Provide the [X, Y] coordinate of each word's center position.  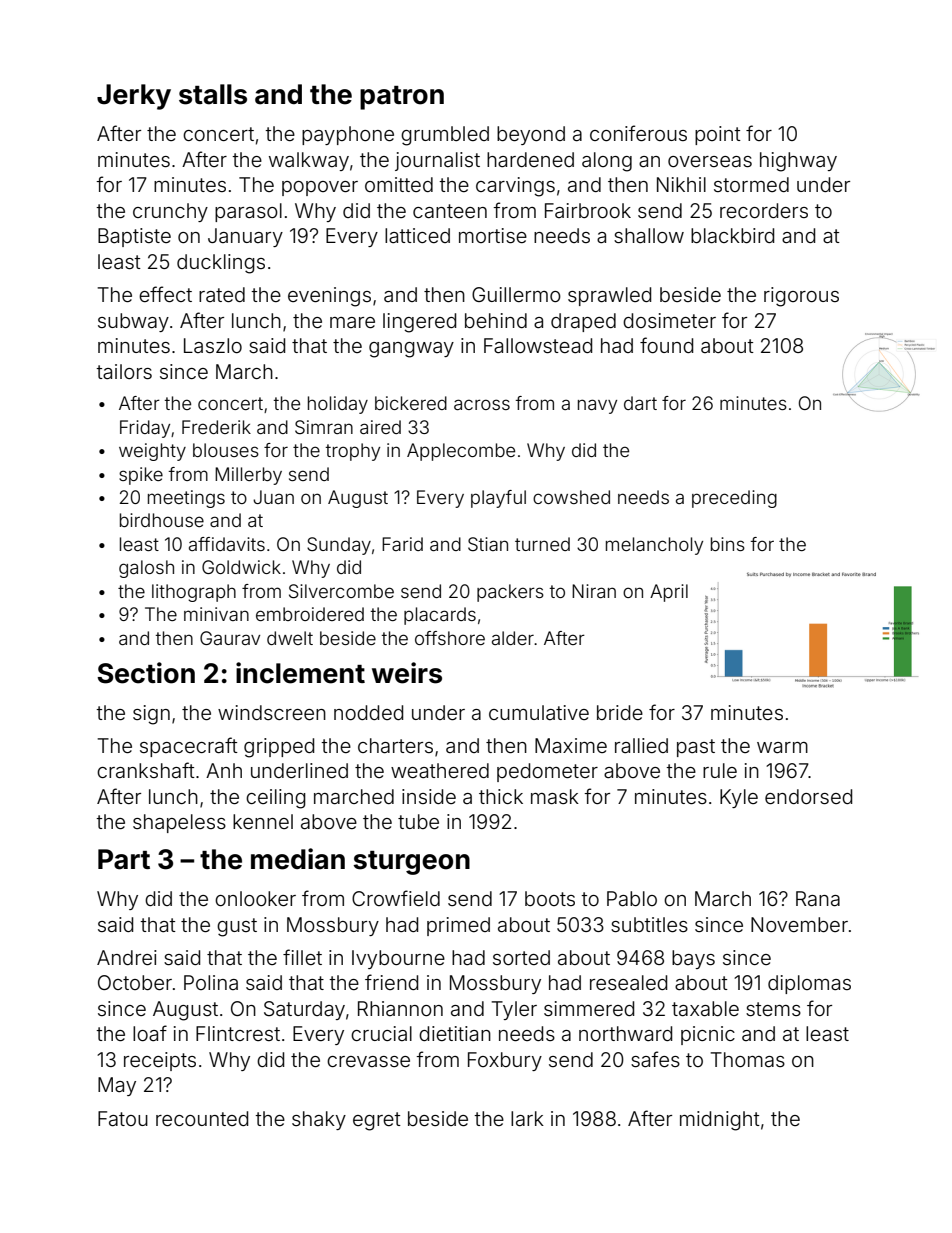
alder [513, 638]
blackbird [732, 235]
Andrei [126, 957]
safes [655, 1059]
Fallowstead [538, 345]
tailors [124, 371]
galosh [146, 569]
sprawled [609, 296]
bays [693, 959]
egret [377, 1121]
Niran [594, 591]
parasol [248, 212]
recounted [202, 1118]
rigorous [801, 297]
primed [458, 926]
